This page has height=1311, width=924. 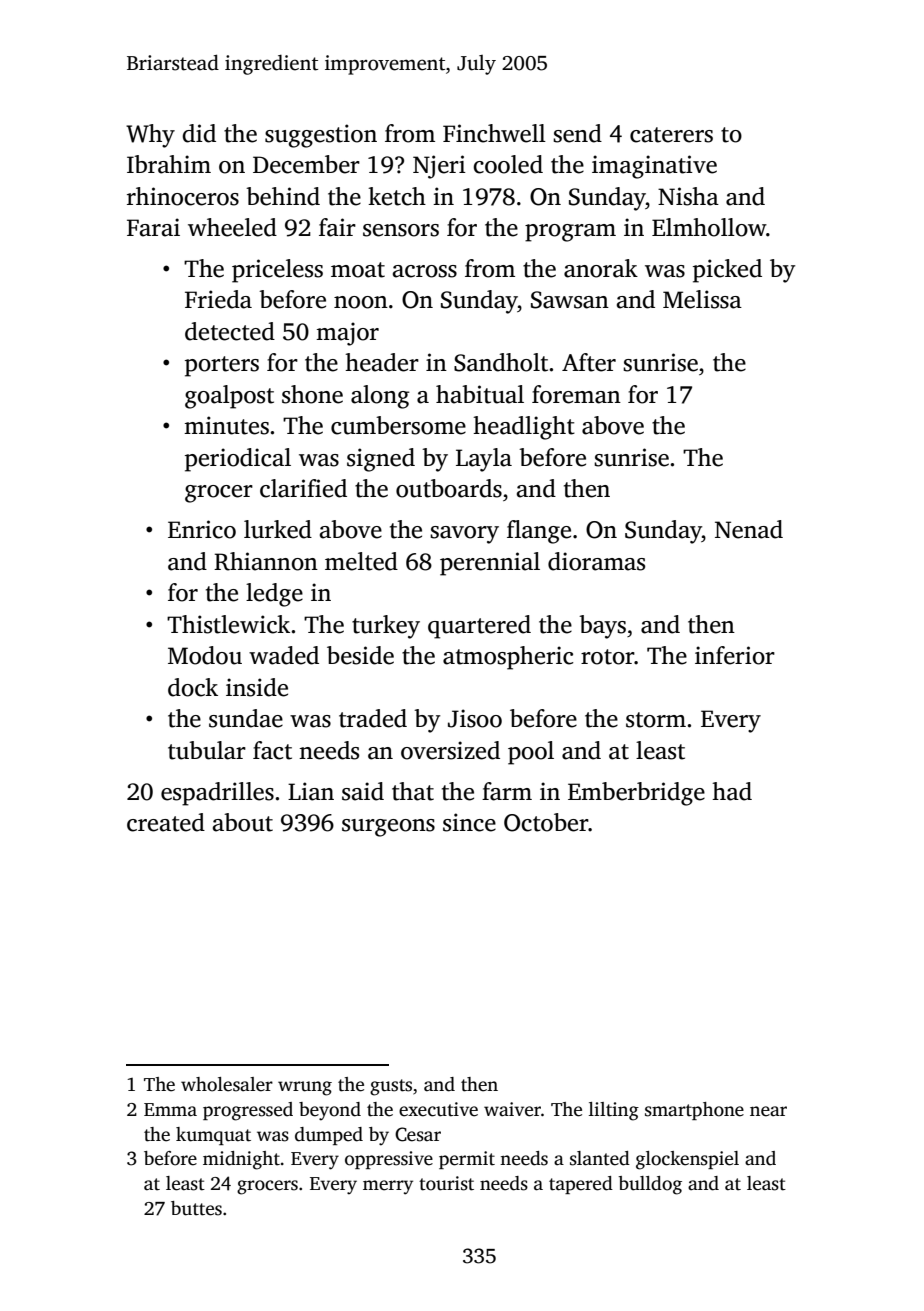 What do you see at coordinates (166, 822) in the page?
I see `created` at bounding box center [166, 822].
